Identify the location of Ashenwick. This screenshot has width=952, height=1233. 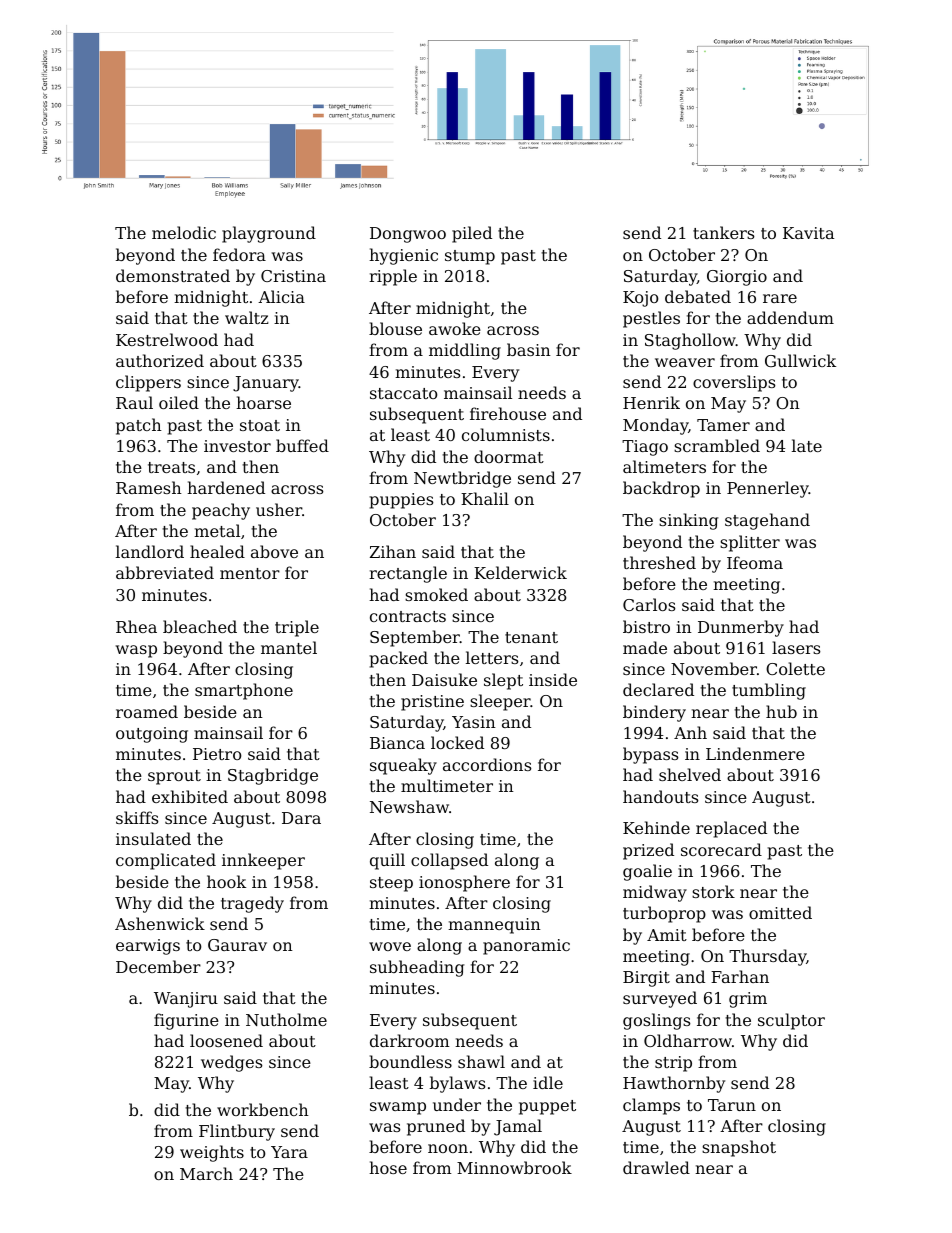
(160, 923).
